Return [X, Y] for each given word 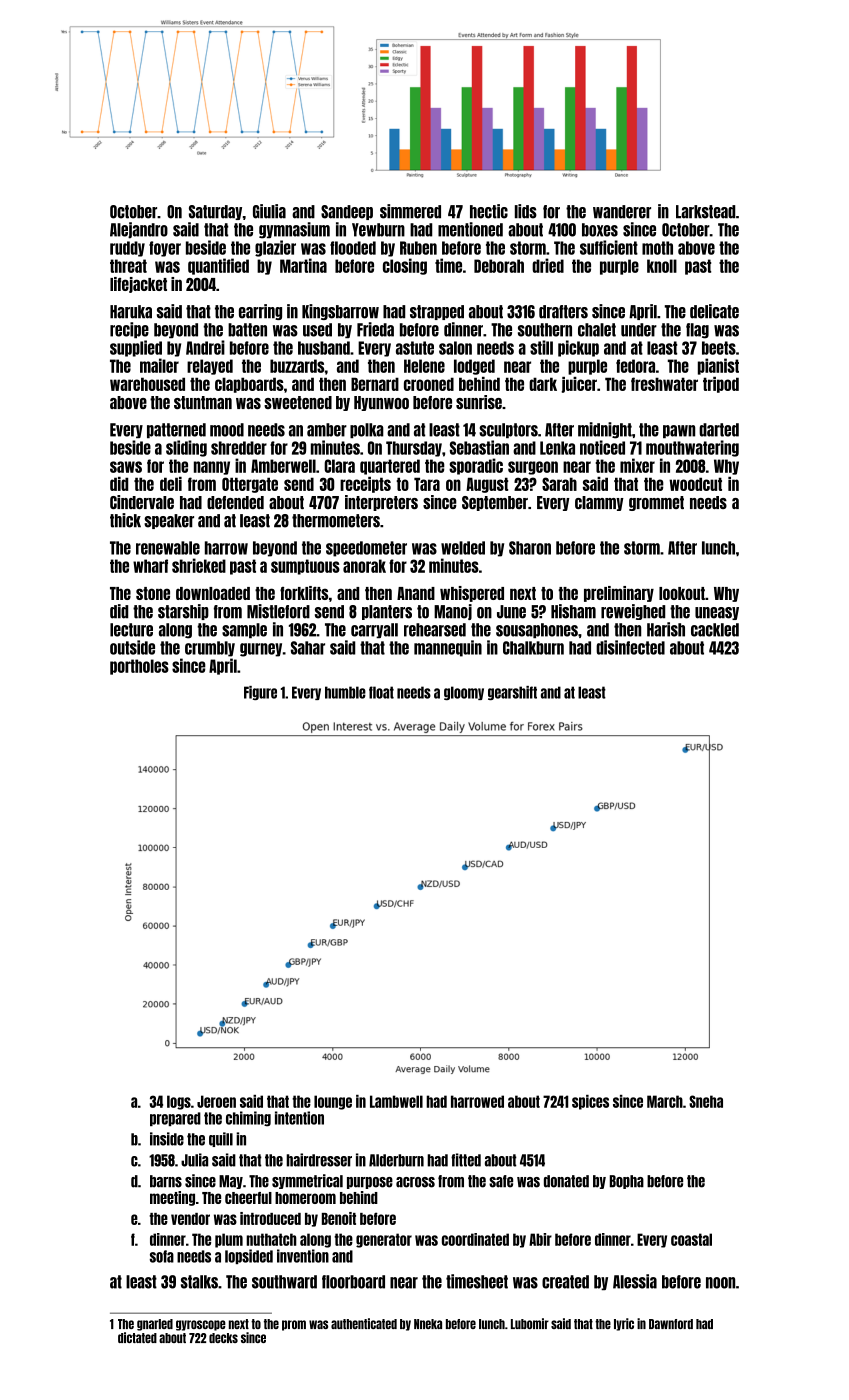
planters [387, 612]
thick [125, 520]
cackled [715, 630]
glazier [275, 248]
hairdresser [319, 1160]
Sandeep [347, 212]
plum [229, 1240]
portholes [139, 667]
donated [566, 1181]
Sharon [530, 548]
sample [244, 630]
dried [548, 265]
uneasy [717, 613]
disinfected [630, 647]
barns [166, 1181]
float [381, 692]
